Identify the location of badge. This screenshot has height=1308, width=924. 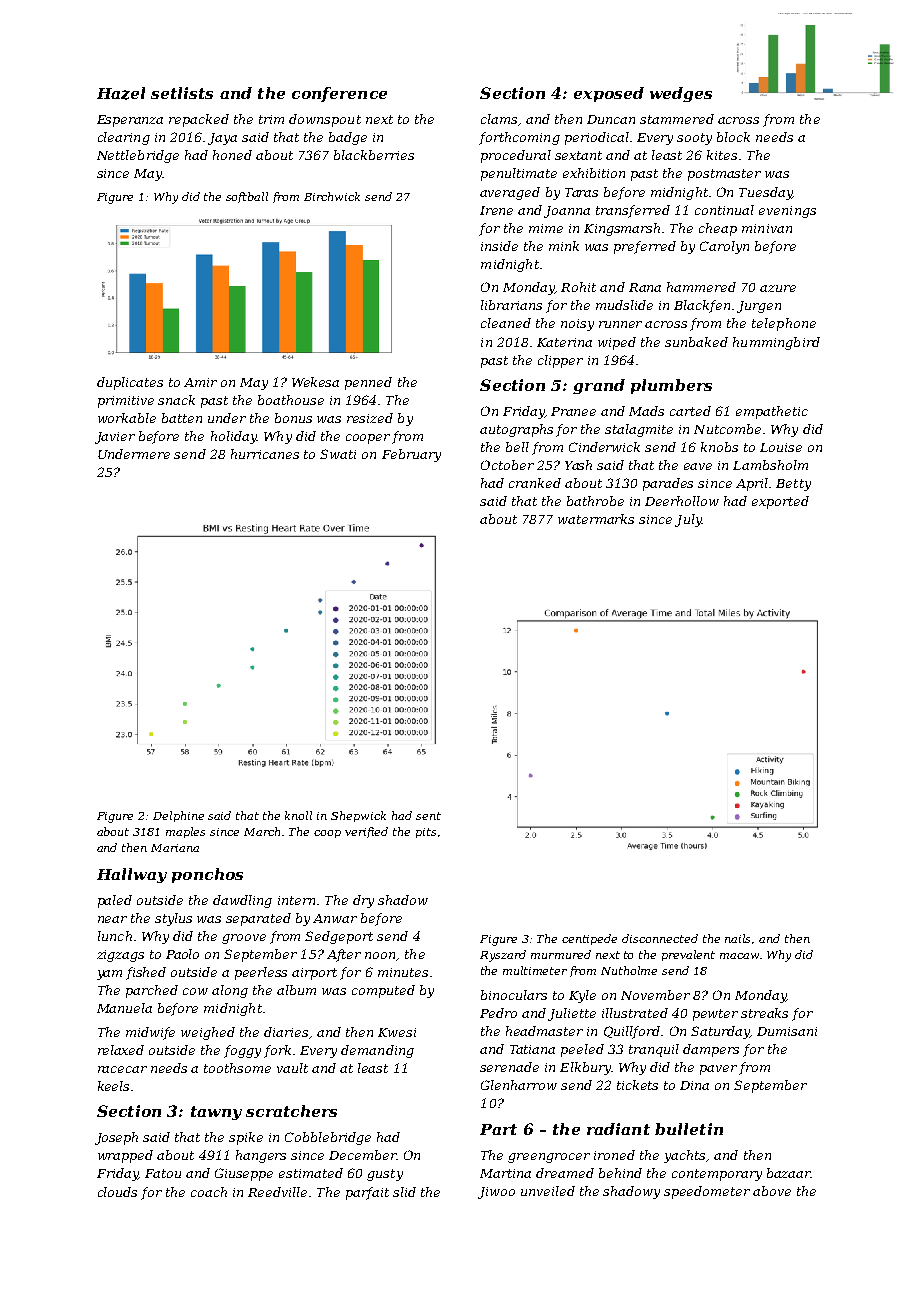
(348, 138).
